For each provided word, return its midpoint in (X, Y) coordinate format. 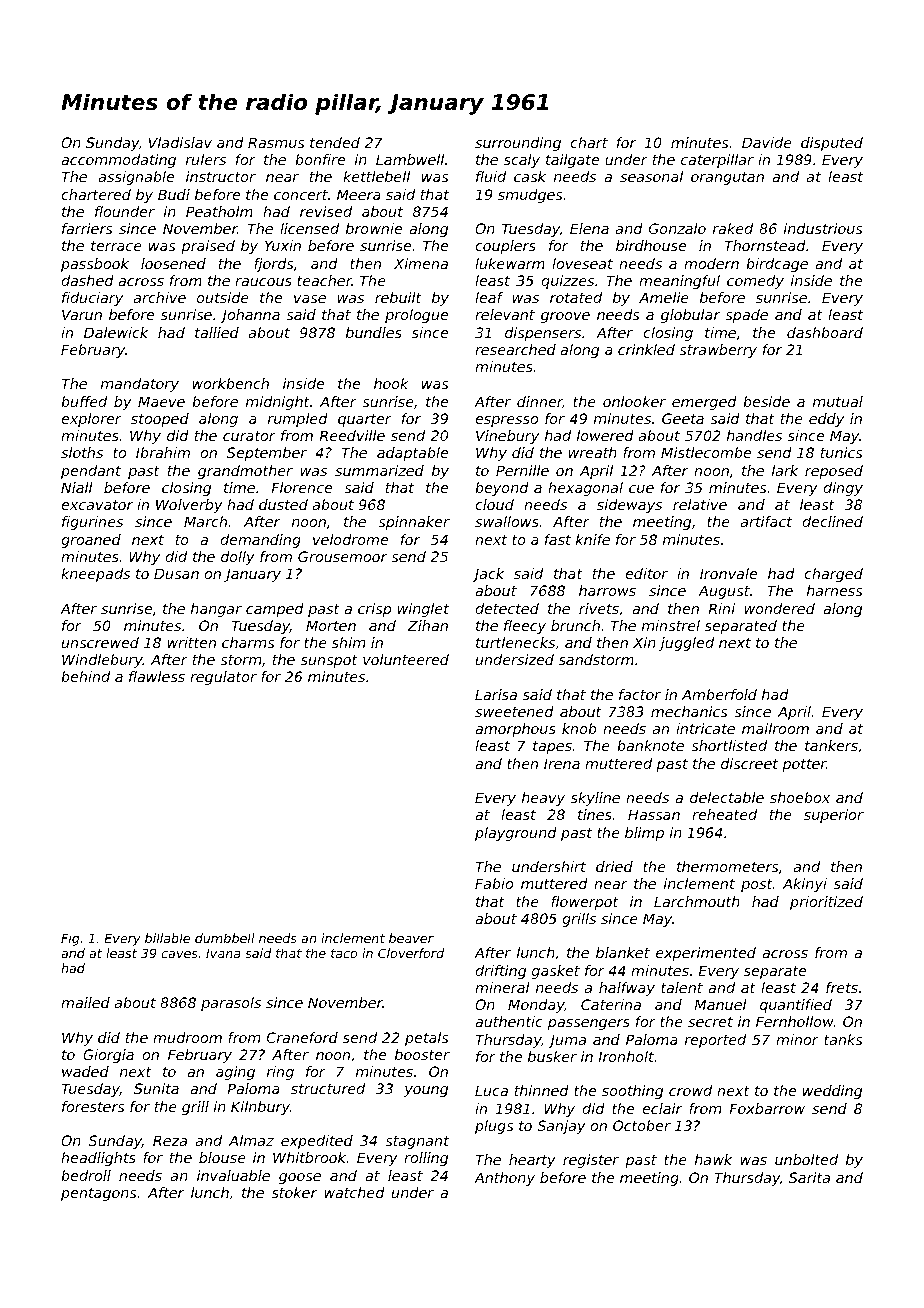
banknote (650, 745)
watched (354, 1192)
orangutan (727, 178)
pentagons (99, 1194)
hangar (216, 610)
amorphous (515, 730)
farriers (87, 228)
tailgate (572, 161)
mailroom (775, 728)
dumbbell (225, 938)
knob (579, 728)
